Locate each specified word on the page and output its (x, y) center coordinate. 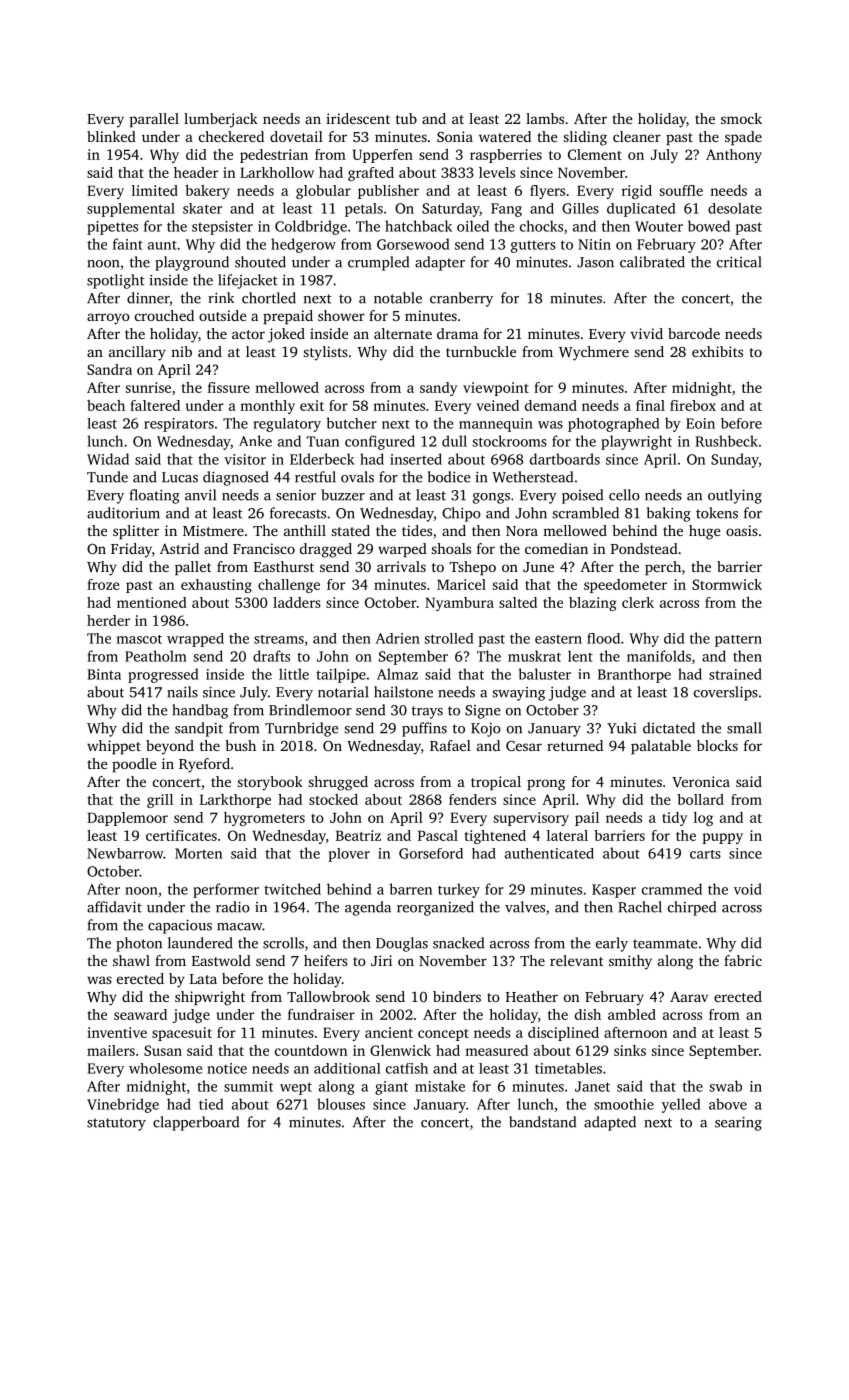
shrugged (338, 783)
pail (587, 819)
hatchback (418, 226)
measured (496, 1050)
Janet (592, 1086)
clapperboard (196, 1123)
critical (739, 262)
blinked (111, 136)
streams (279, 639)
